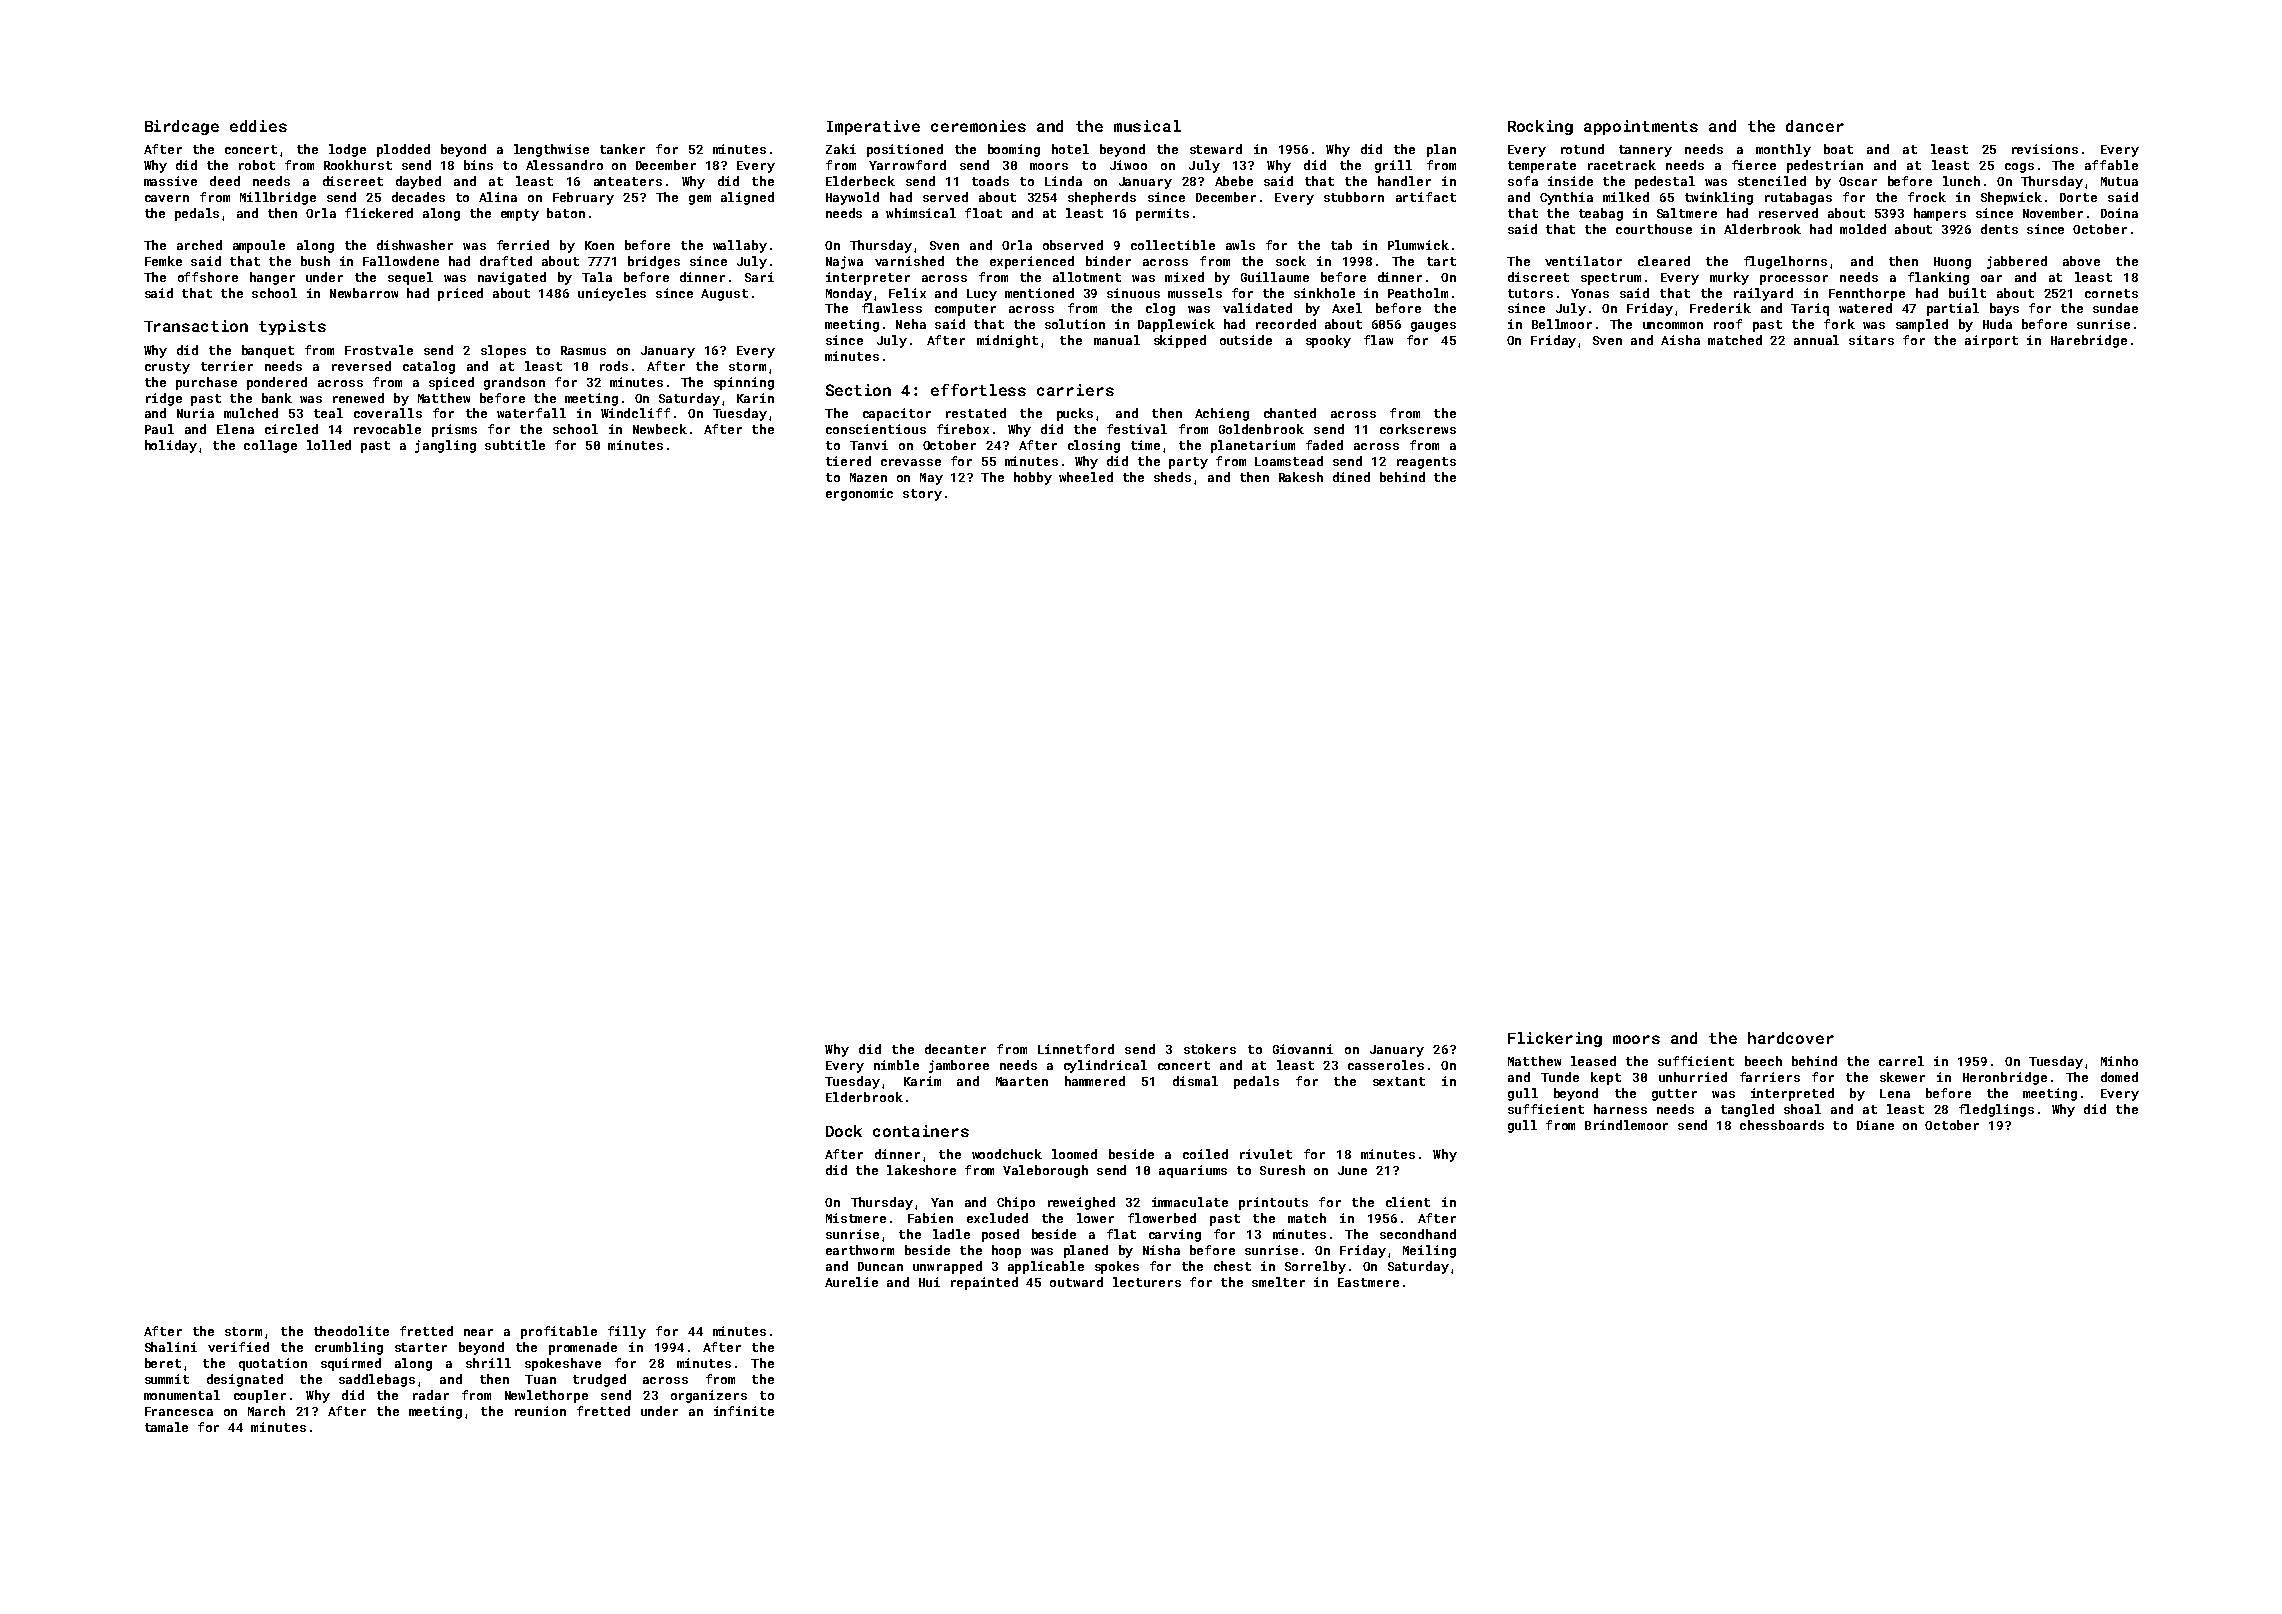  What do you see at coordinates (864, 1097) in the document?
I see `Elderbrook` at bounding box center [864, 1097].
